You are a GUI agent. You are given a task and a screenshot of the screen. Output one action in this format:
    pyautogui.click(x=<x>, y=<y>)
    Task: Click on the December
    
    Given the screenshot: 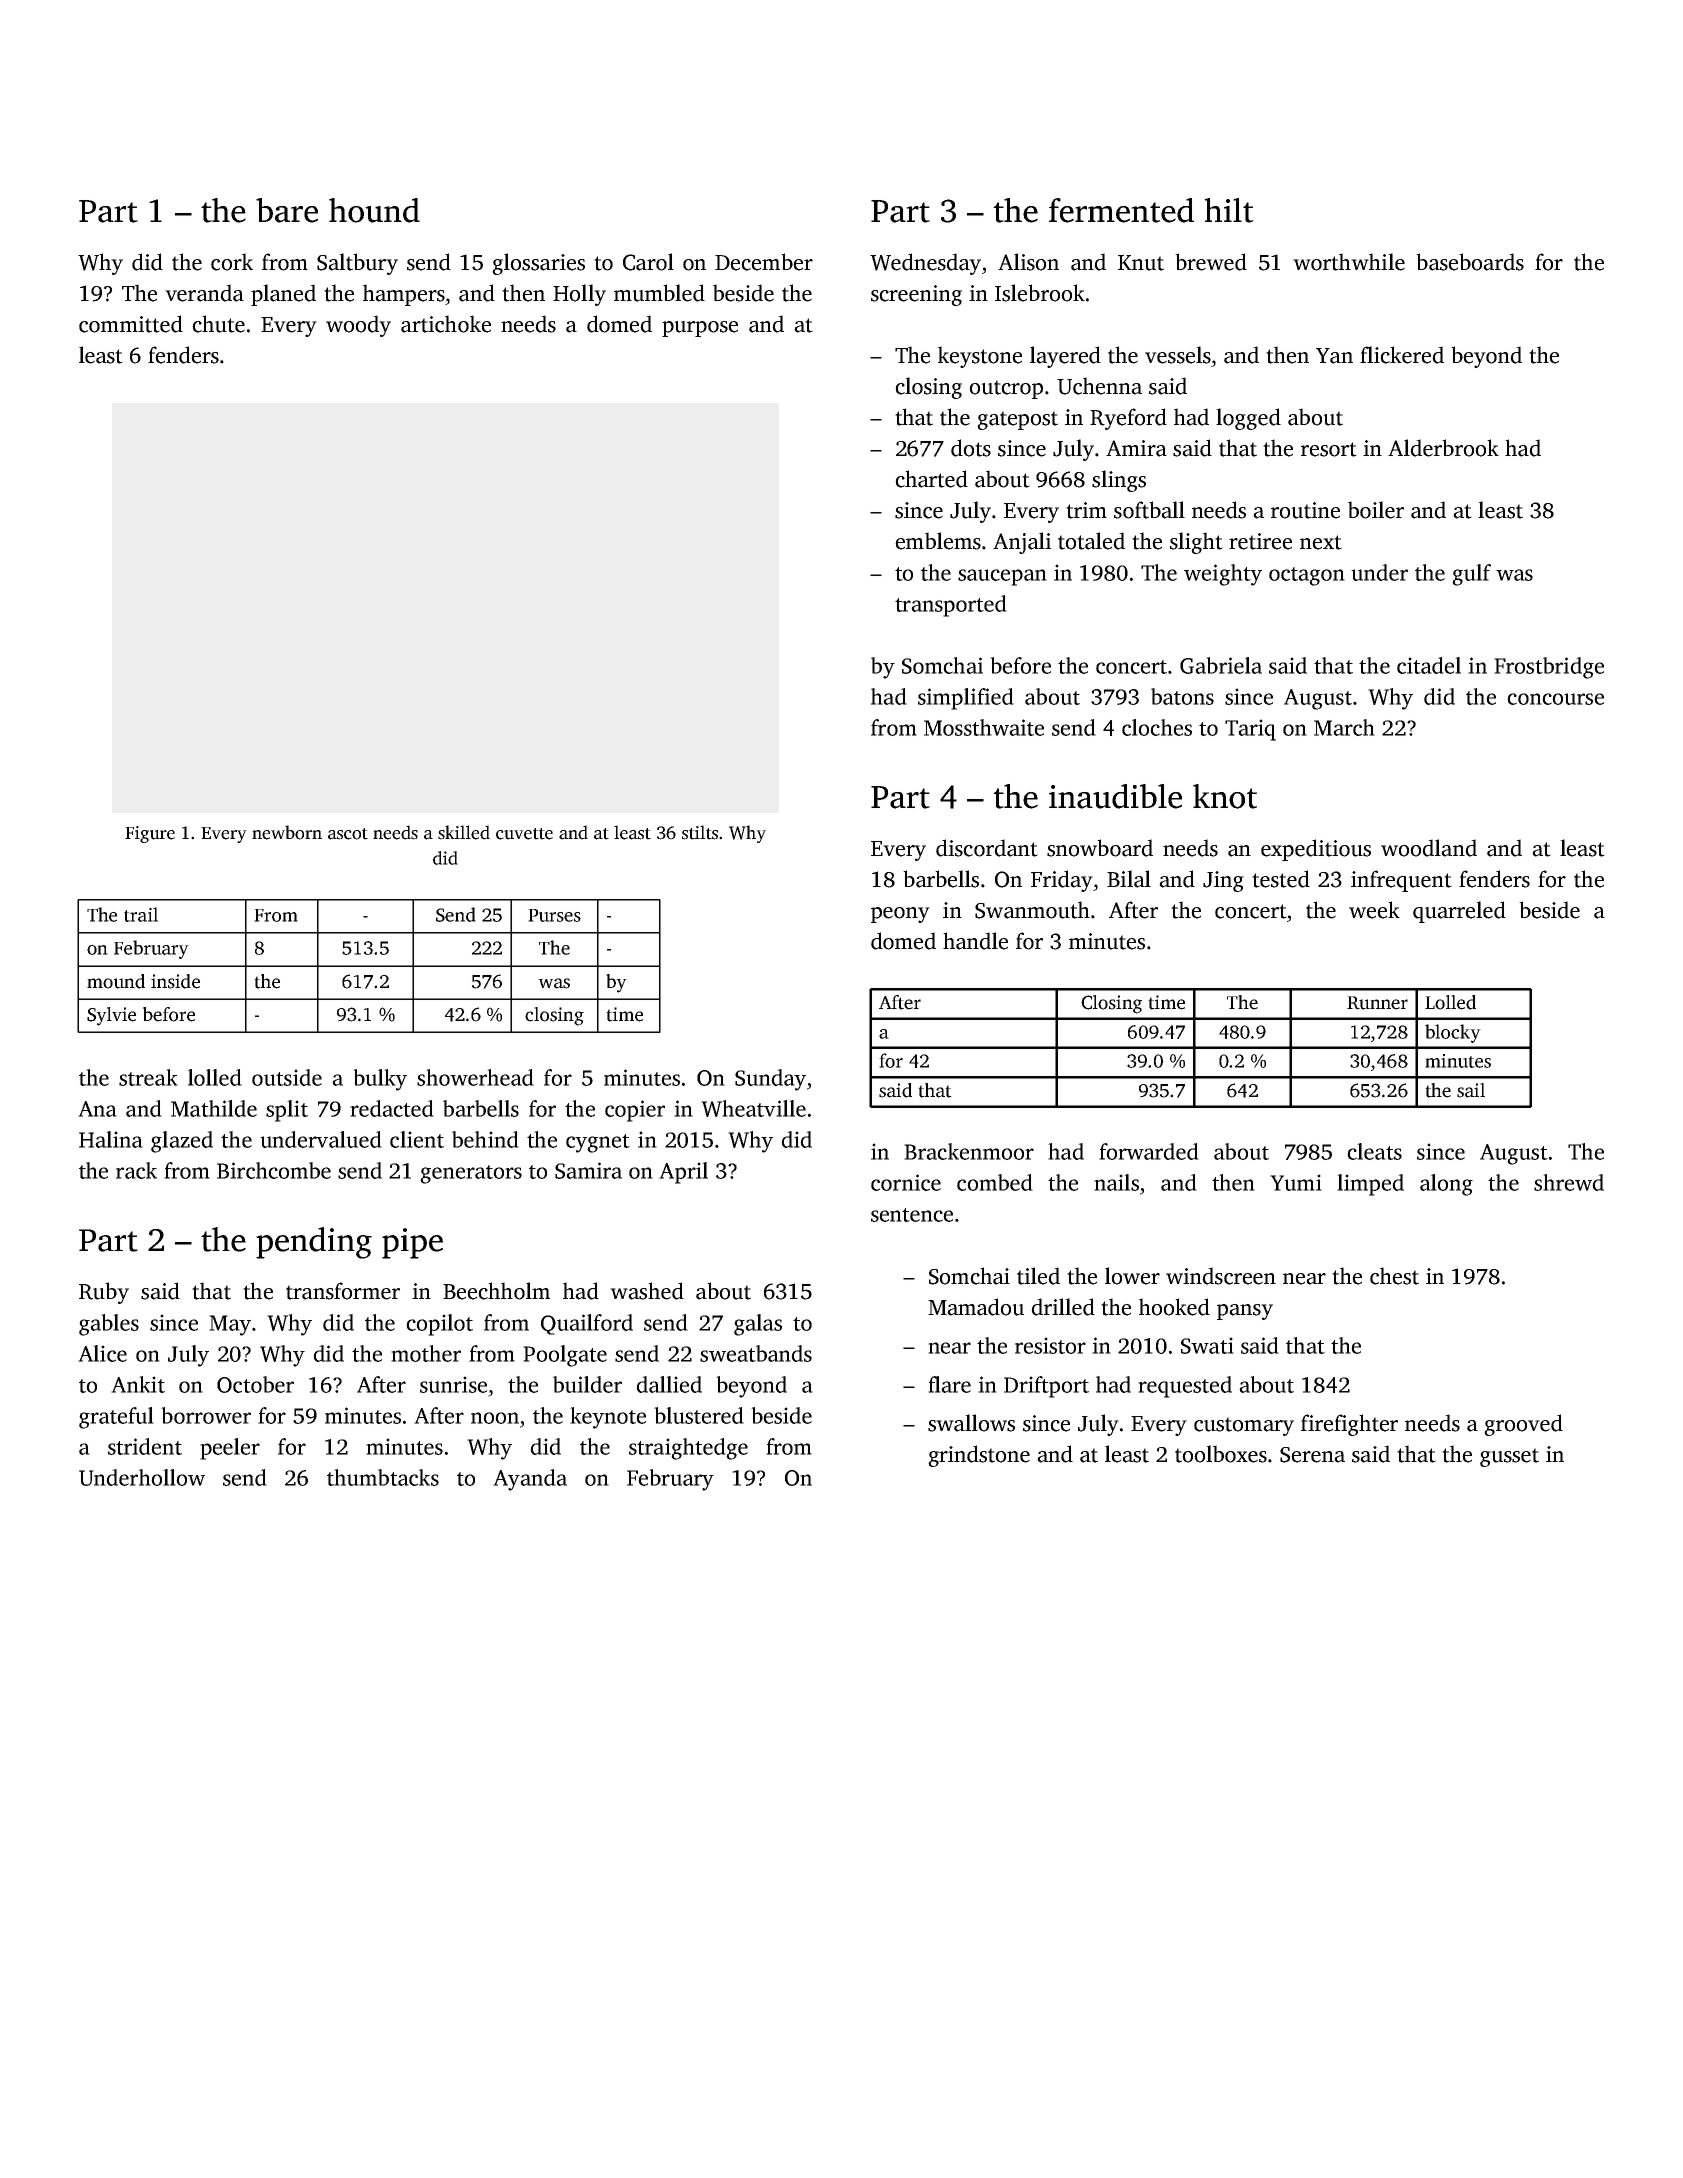 What is the action you would take?
    pyautogui.click(x=764, y=262)
